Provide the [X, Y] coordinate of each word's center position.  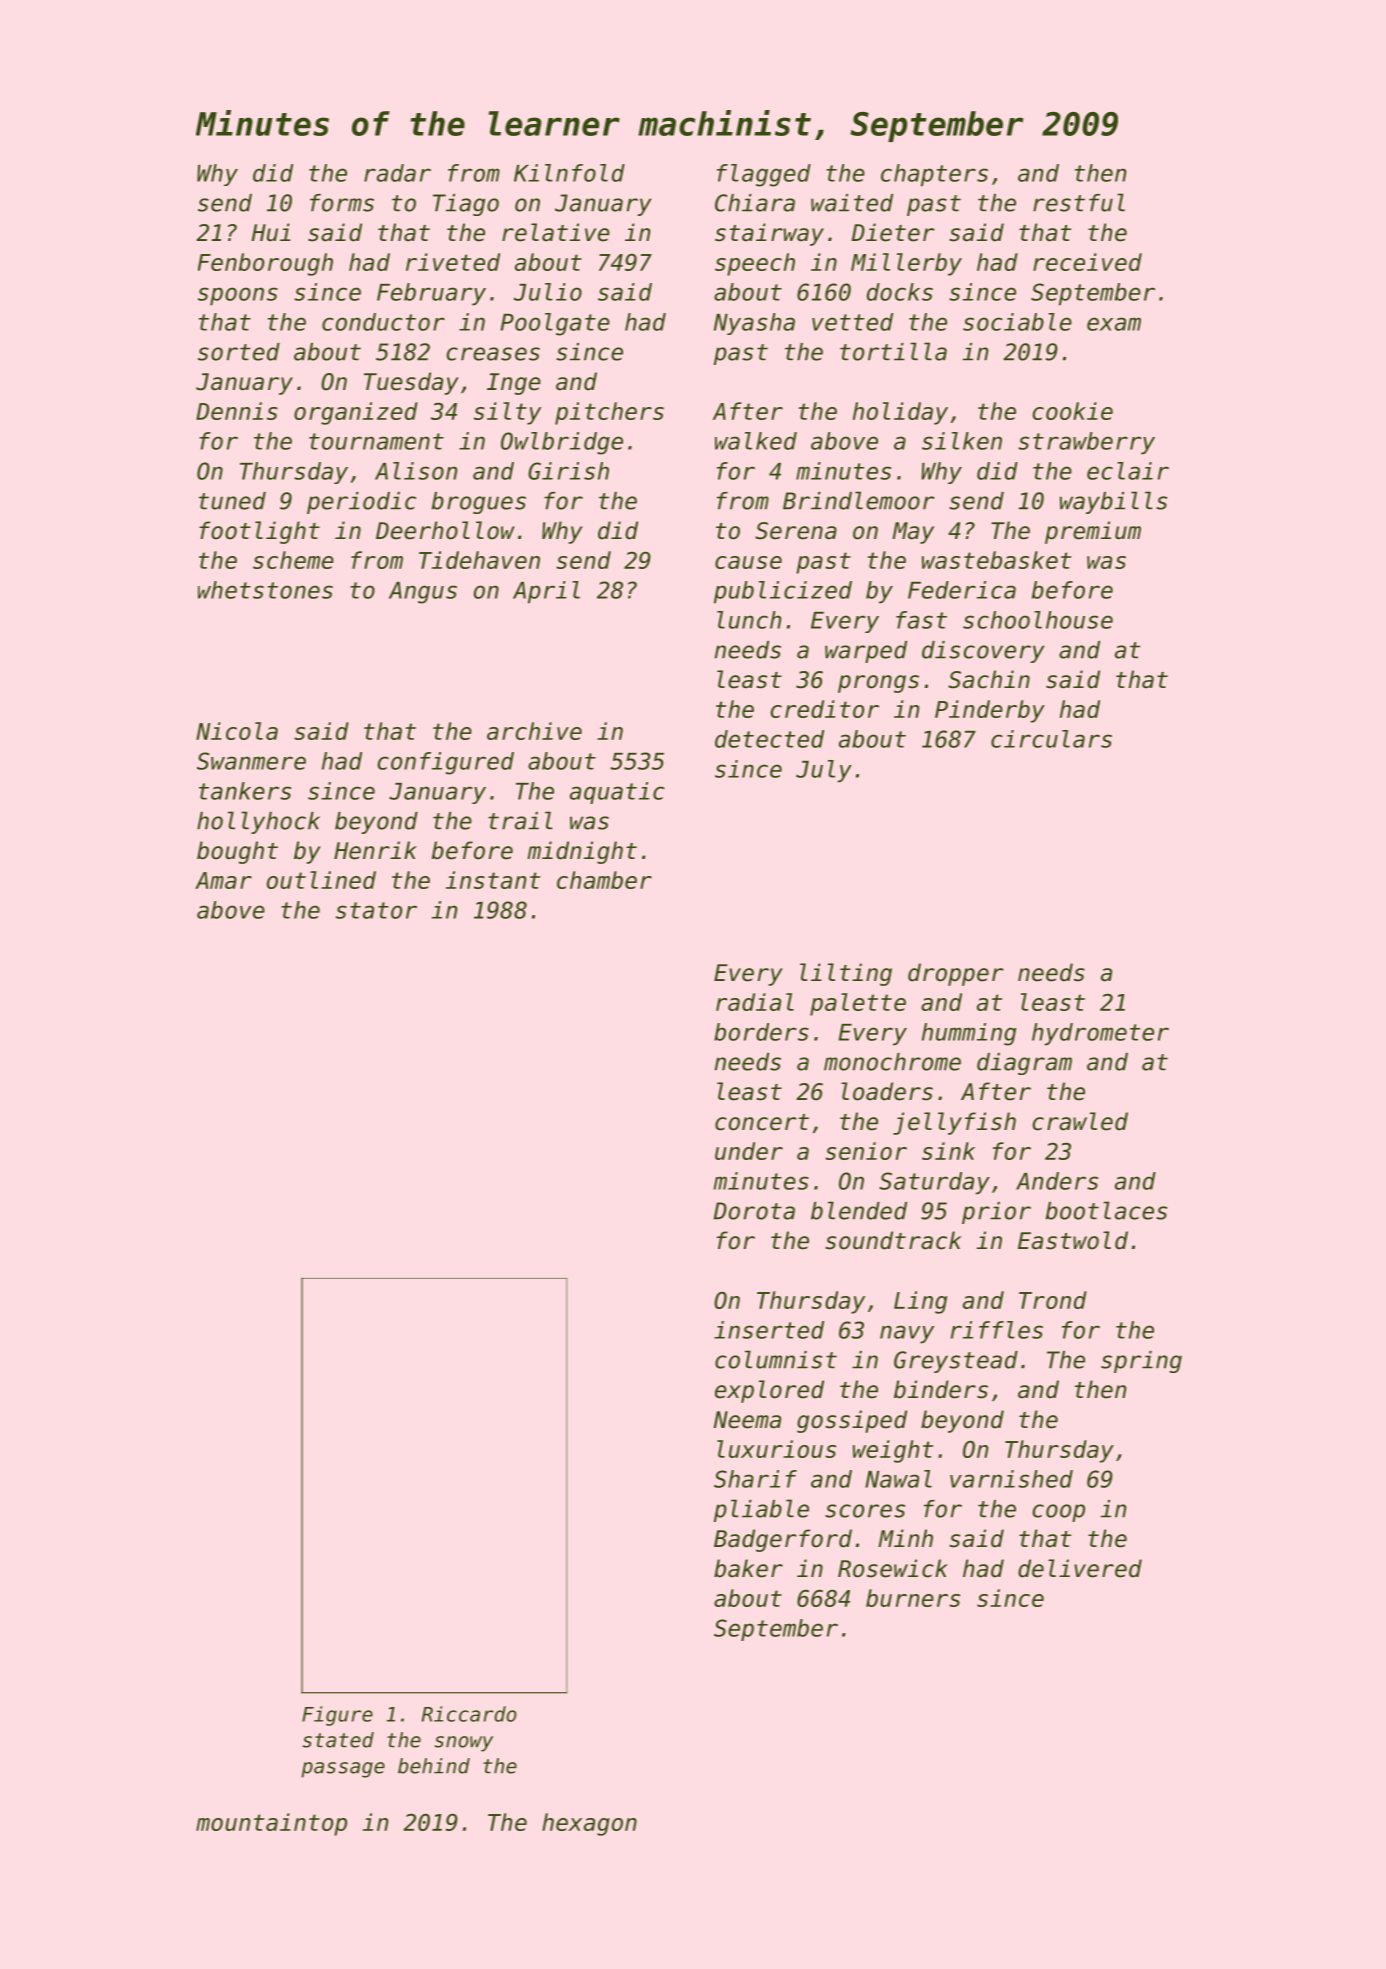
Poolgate [555, 324]
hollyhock [258, 822]
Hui [271, 232]
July [824, 771]
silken [962, 441]
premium [1093, 532]
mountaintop [271, 1824]
